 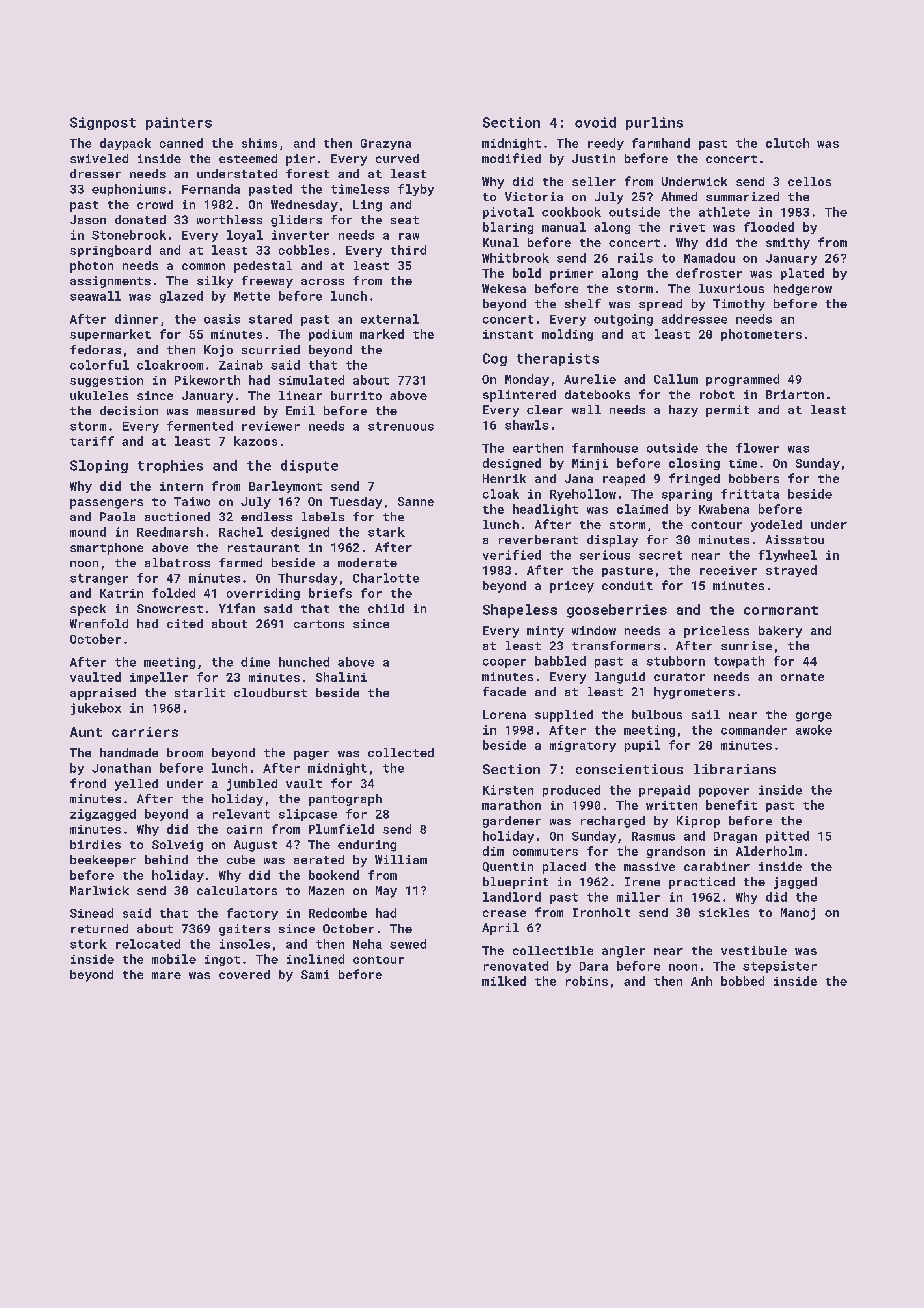 What do you see at coordinates (103, 123) in the page?
I see `Signpost` at bounding box center [103, 123].
